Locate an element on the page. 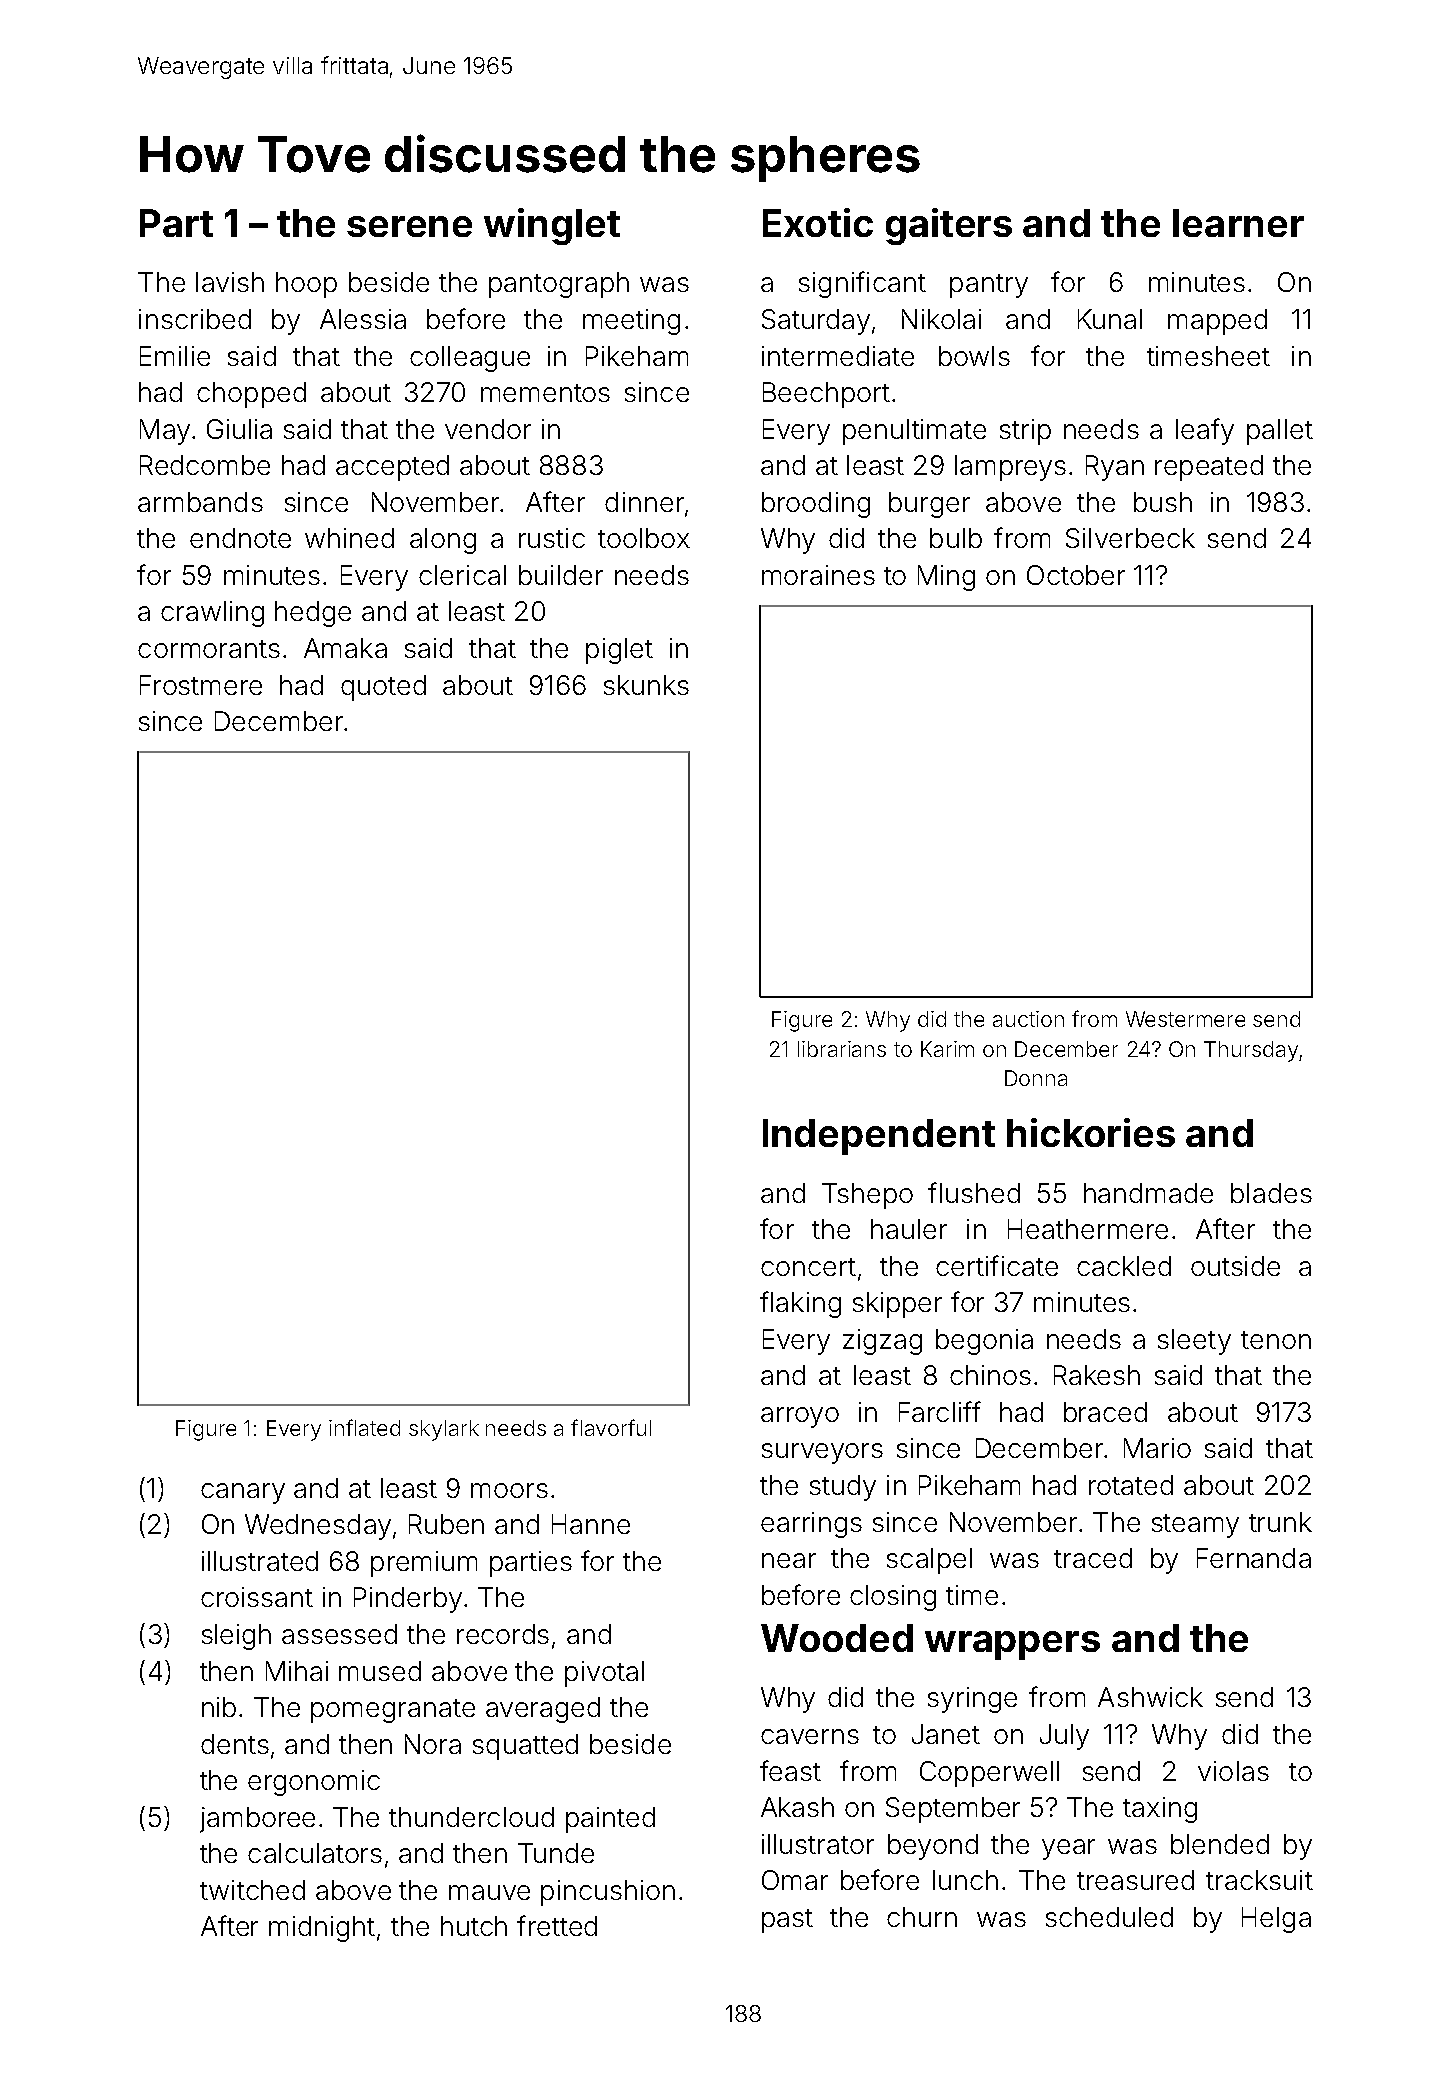 The width and height of the page is (1450, 2100). pallet is located at coordinates (1280, 432).
